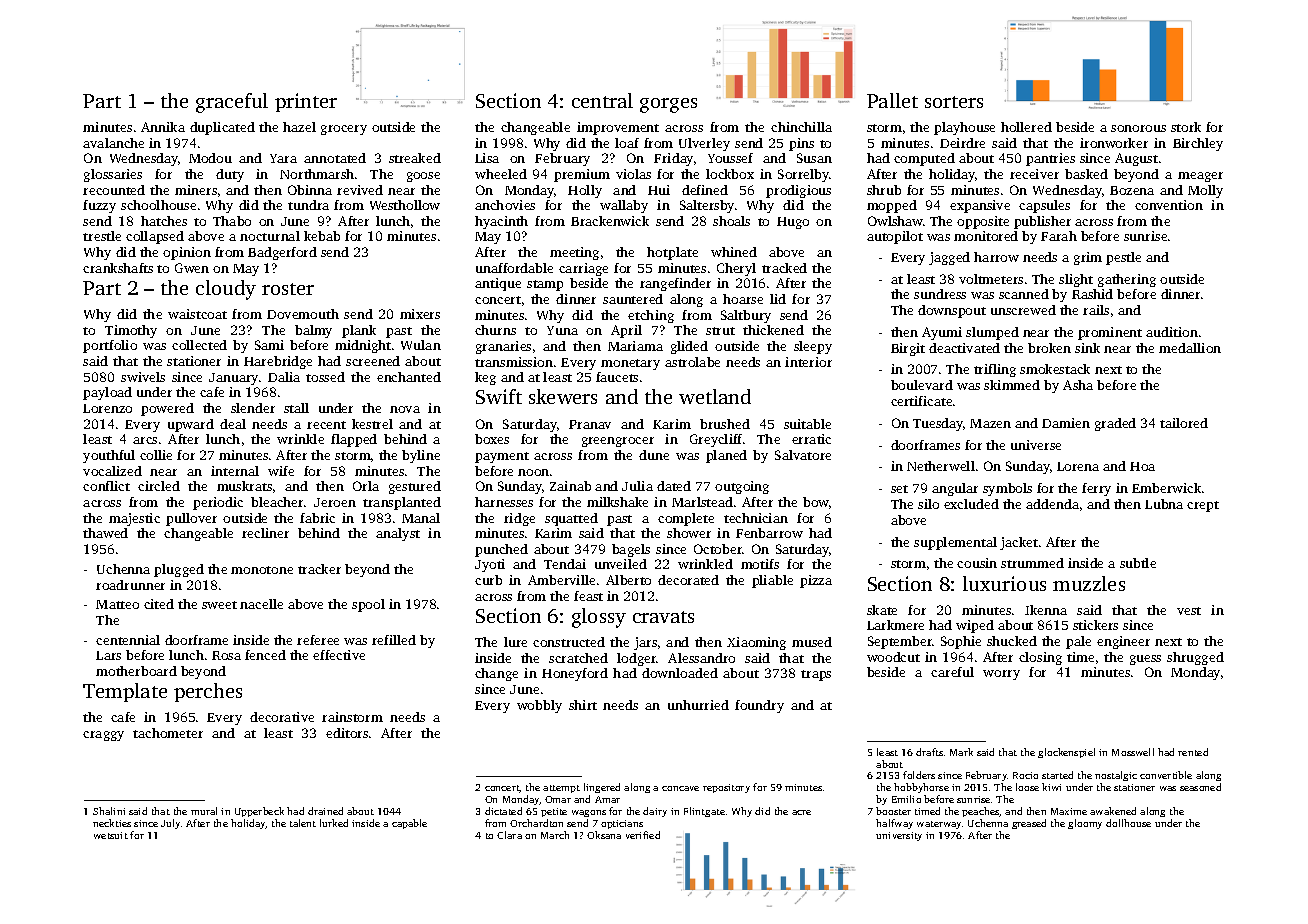 This screenshot has height=924, width=1308. I want to click on conflict, so click(106, 486).
